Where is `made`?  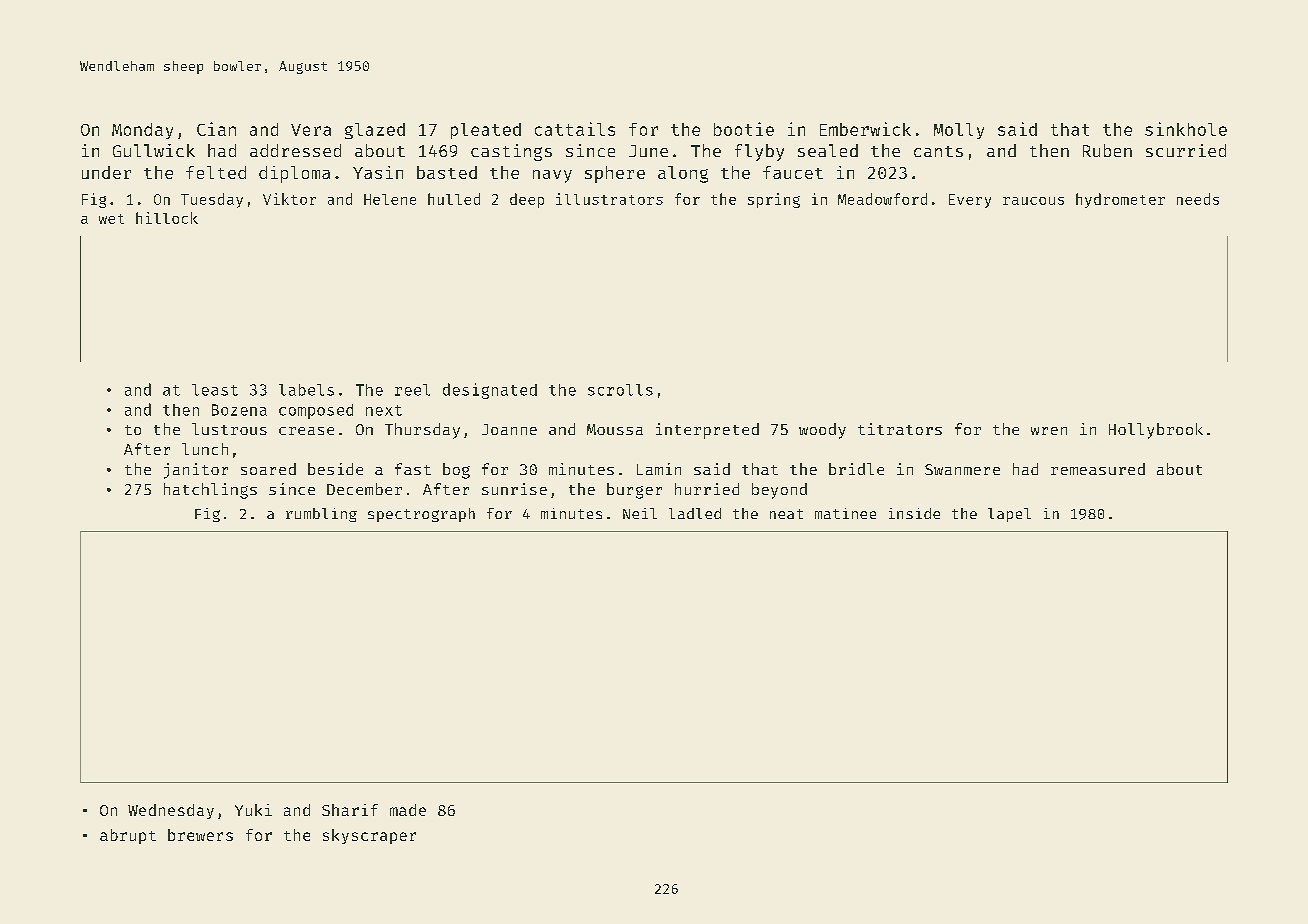
made is located at coordinates (408, 810).
